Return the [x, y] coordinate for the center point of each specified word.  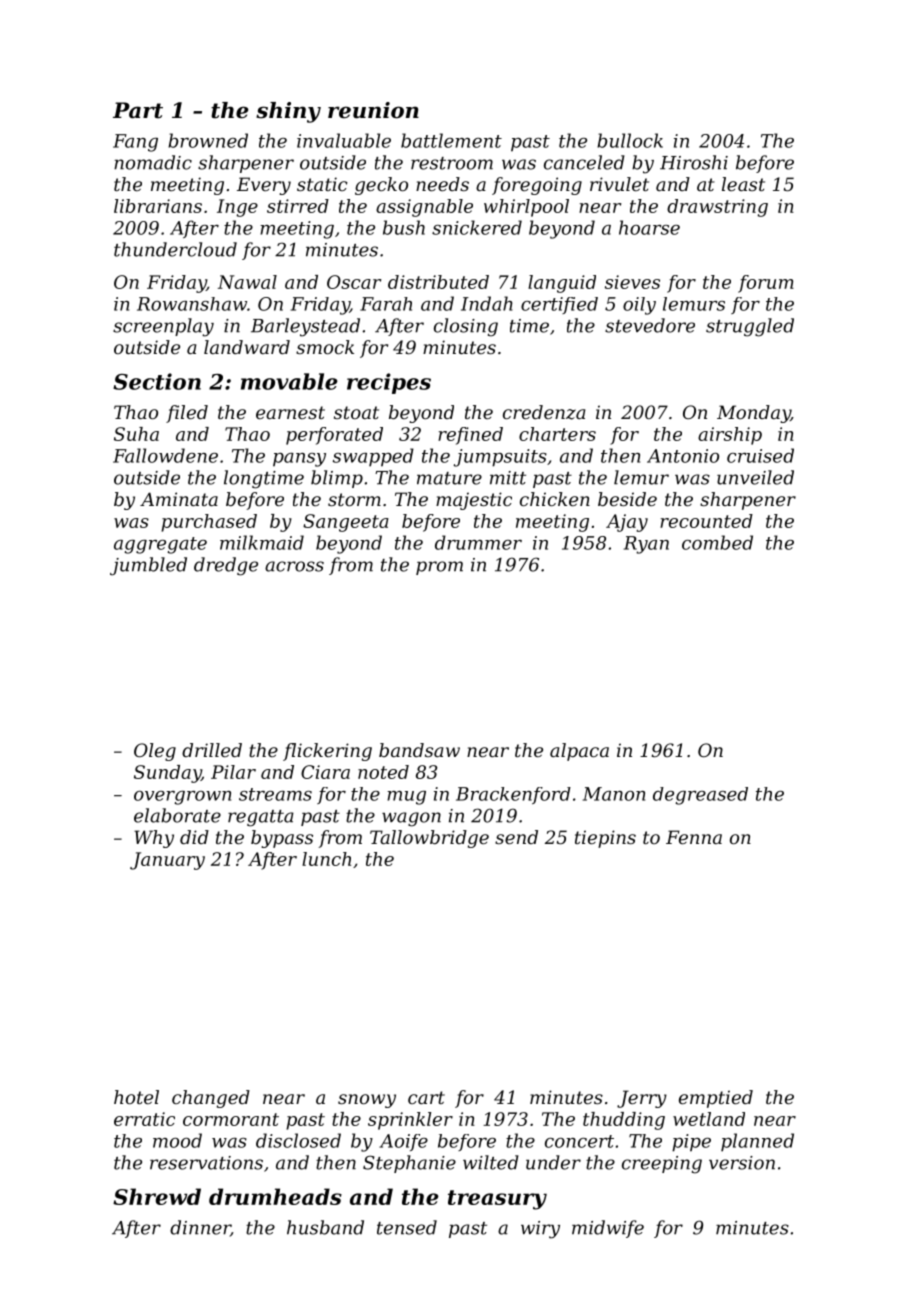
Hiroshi [694, 162]
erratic [144, 1119]
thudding [624, 1121]
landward [247, 347]
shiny [288, 112]
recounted [706, 521]
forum [766, 284]
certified [559, 305]
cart [426, 1097]
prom [439, 568]
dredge [226, 566]
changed [211, 1099]
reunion [373, 110]
